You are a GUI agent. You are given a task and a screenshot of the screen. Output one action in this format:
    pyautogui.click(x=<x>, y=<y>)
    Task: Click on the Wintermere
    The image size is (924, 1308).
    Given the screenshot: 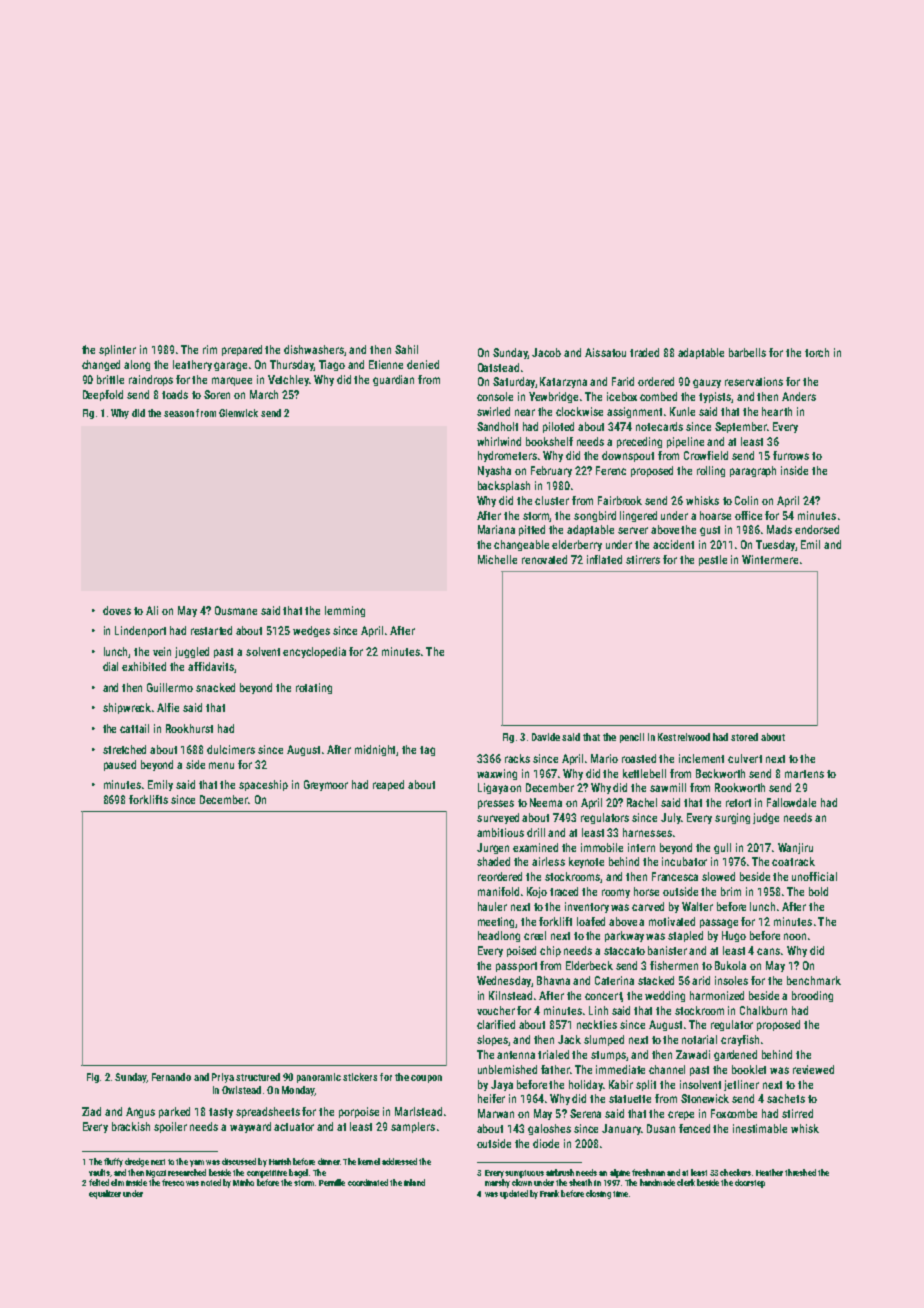 What is the action you would take?
    pyautogui.click(x=770, y=559)
